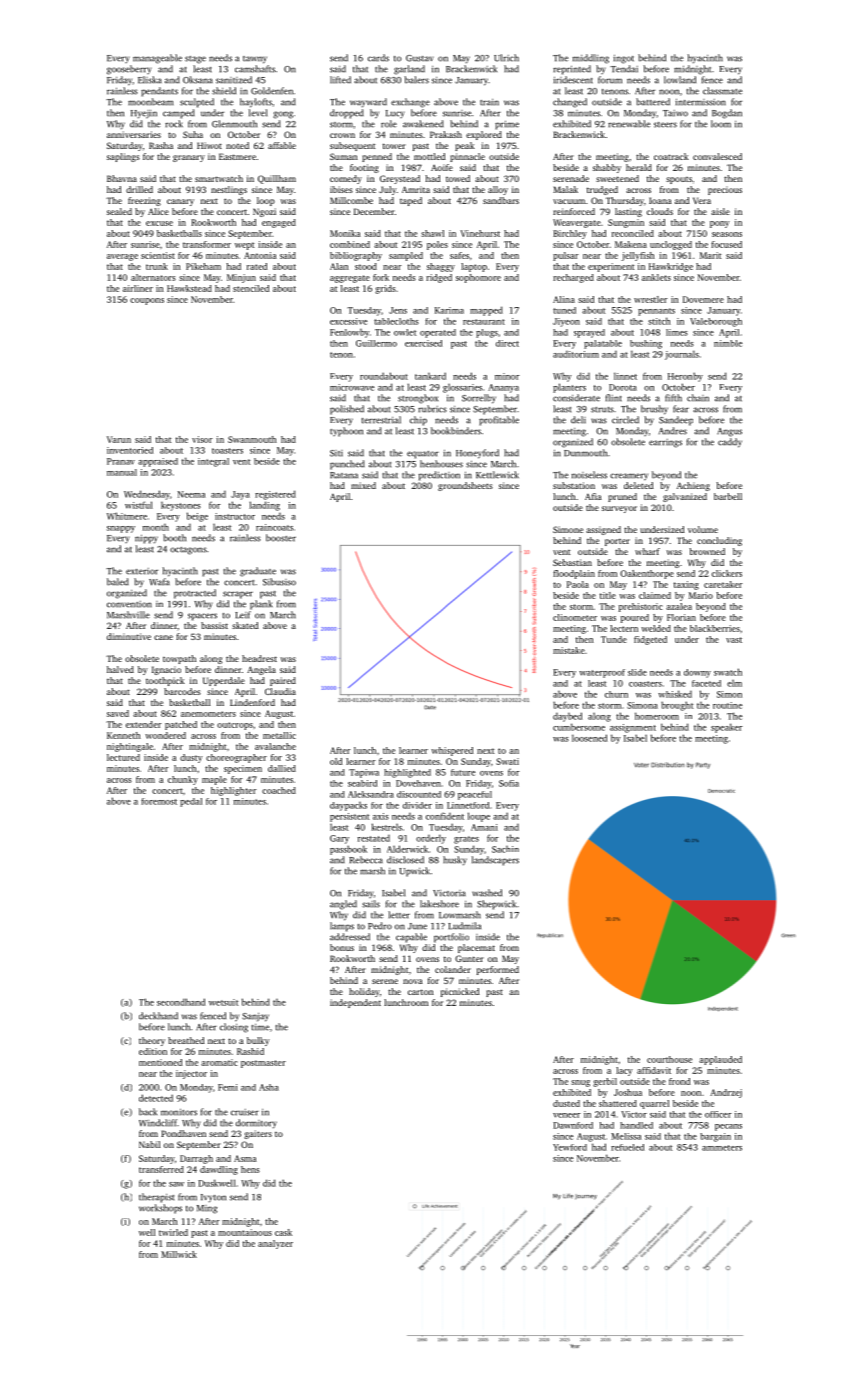 The width and height of the screenshot is (849, 1400). Describe the element at coordinates (720, 1060) in the screenshot. I see `applauded` at that location.
